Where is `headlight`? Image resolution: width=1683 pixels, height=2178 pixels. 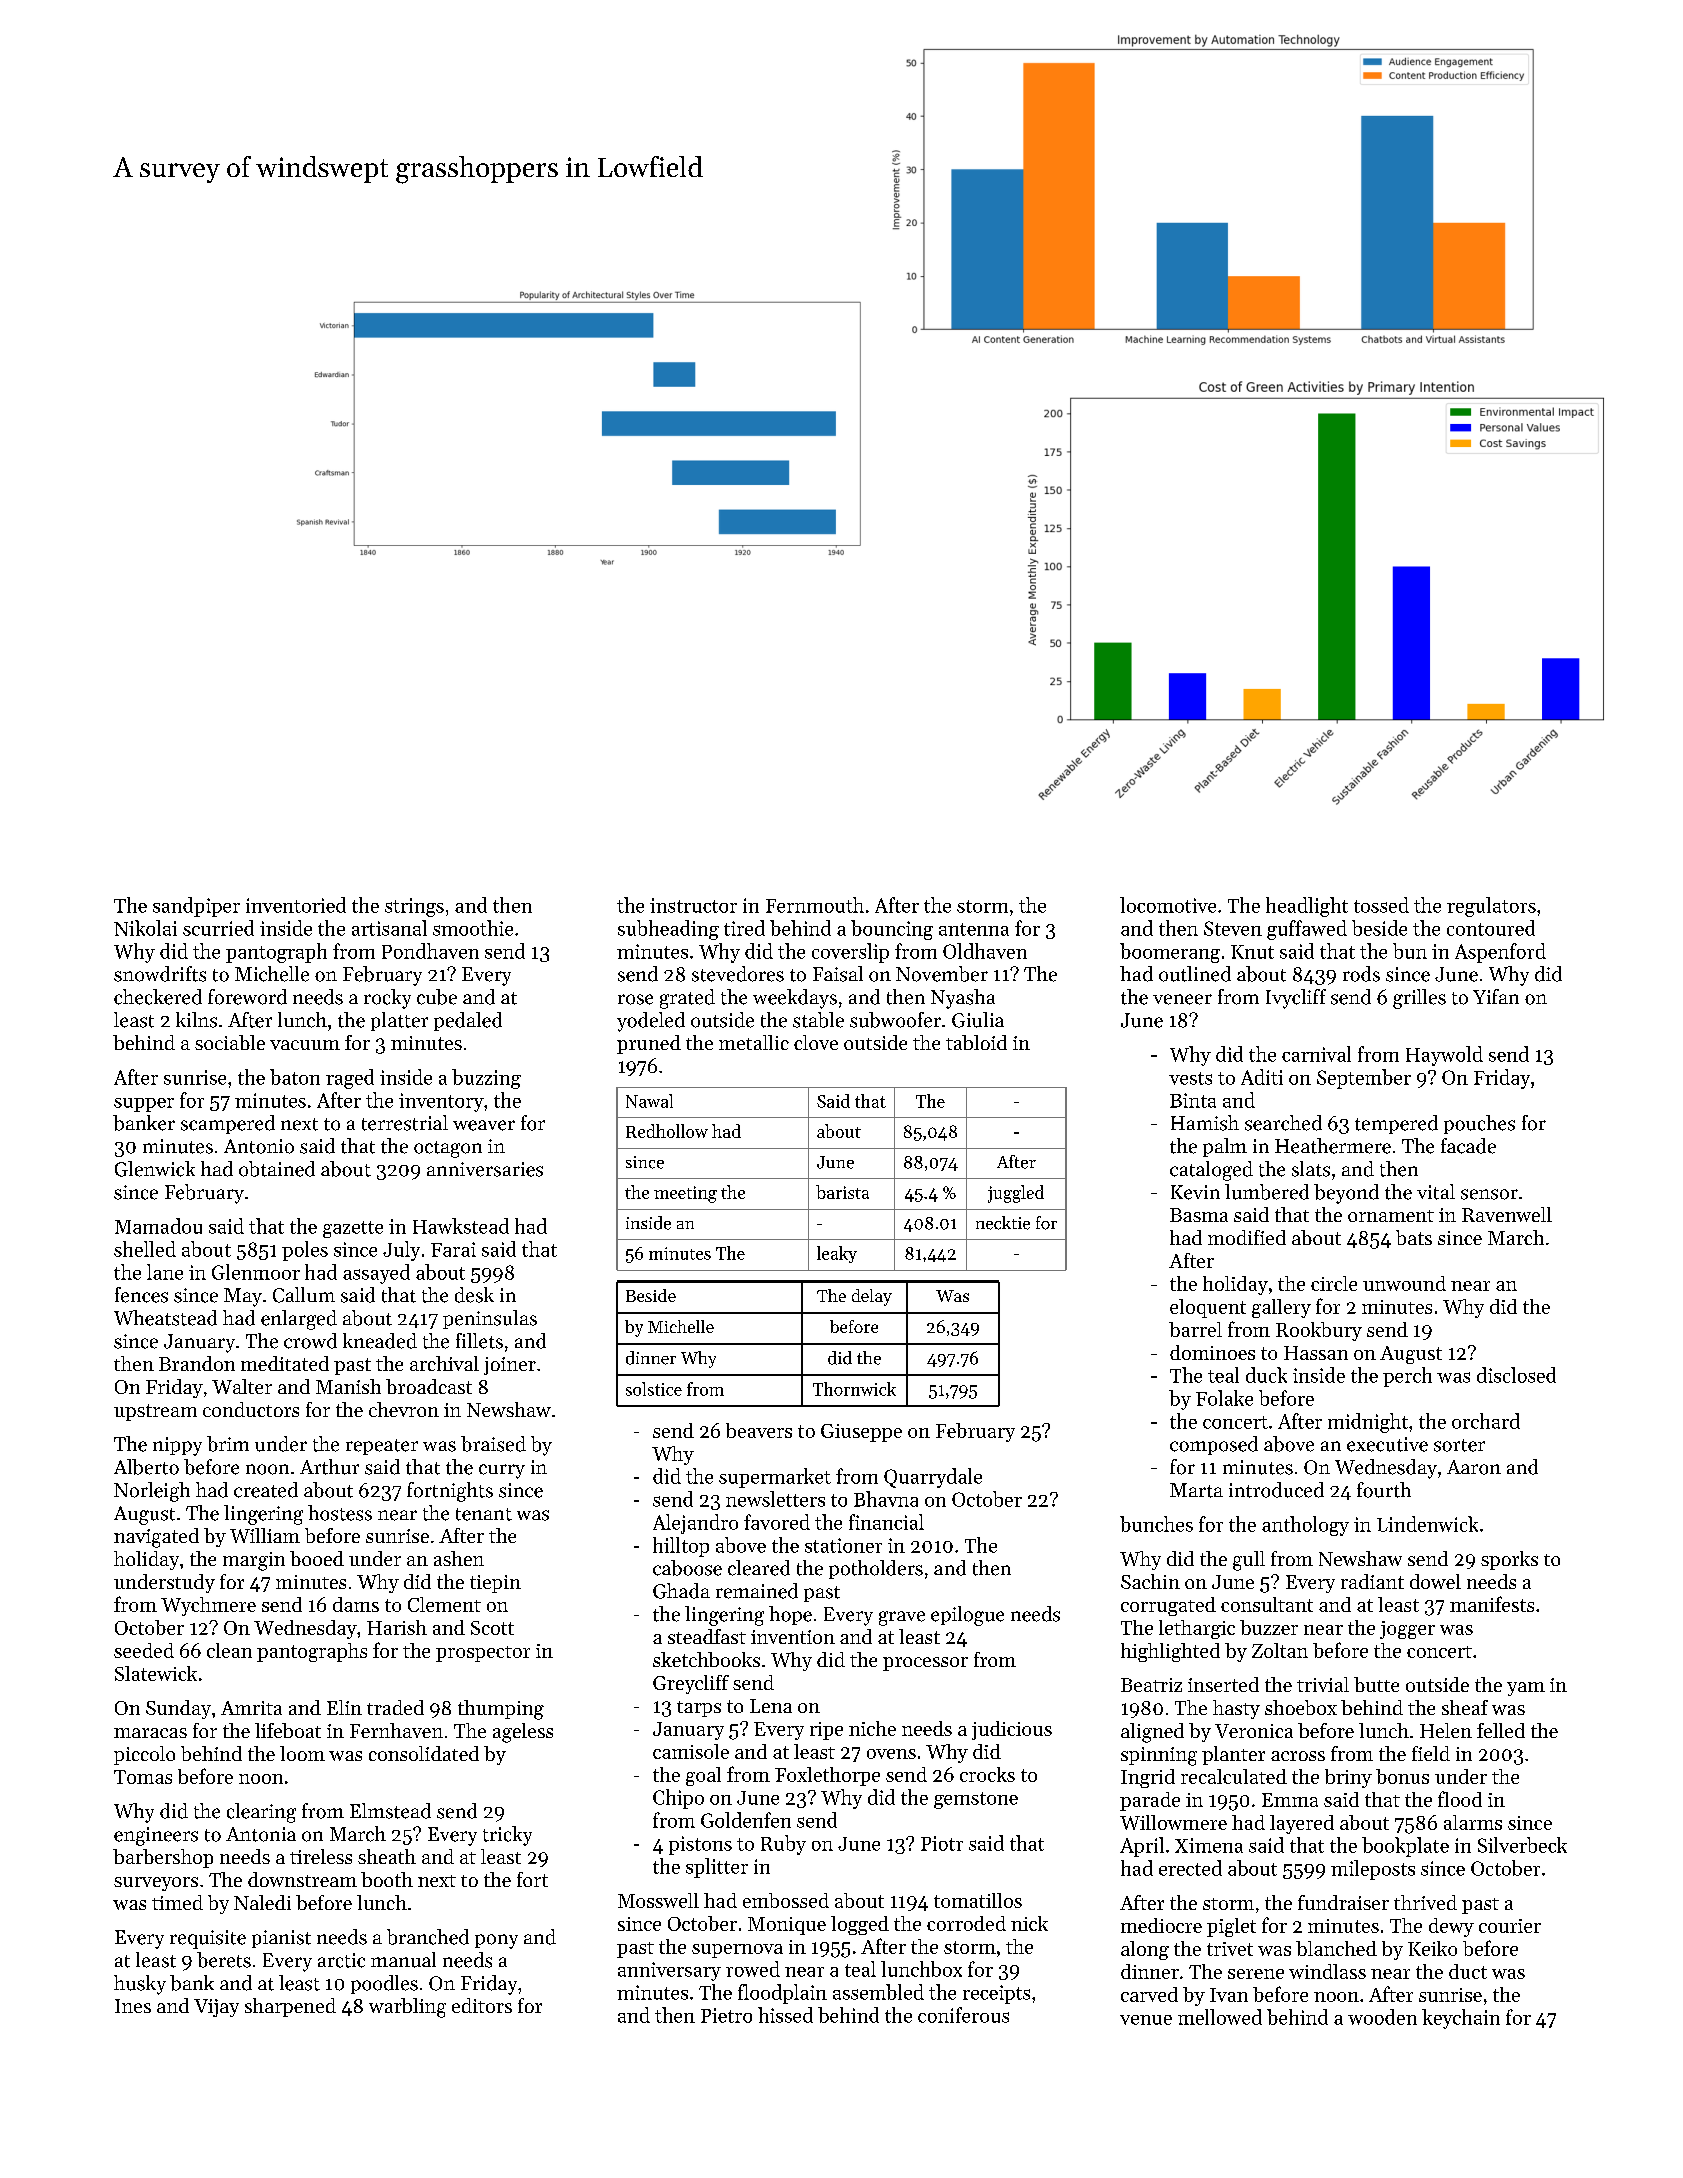
headlight is located at coordinates (1307, 907).
